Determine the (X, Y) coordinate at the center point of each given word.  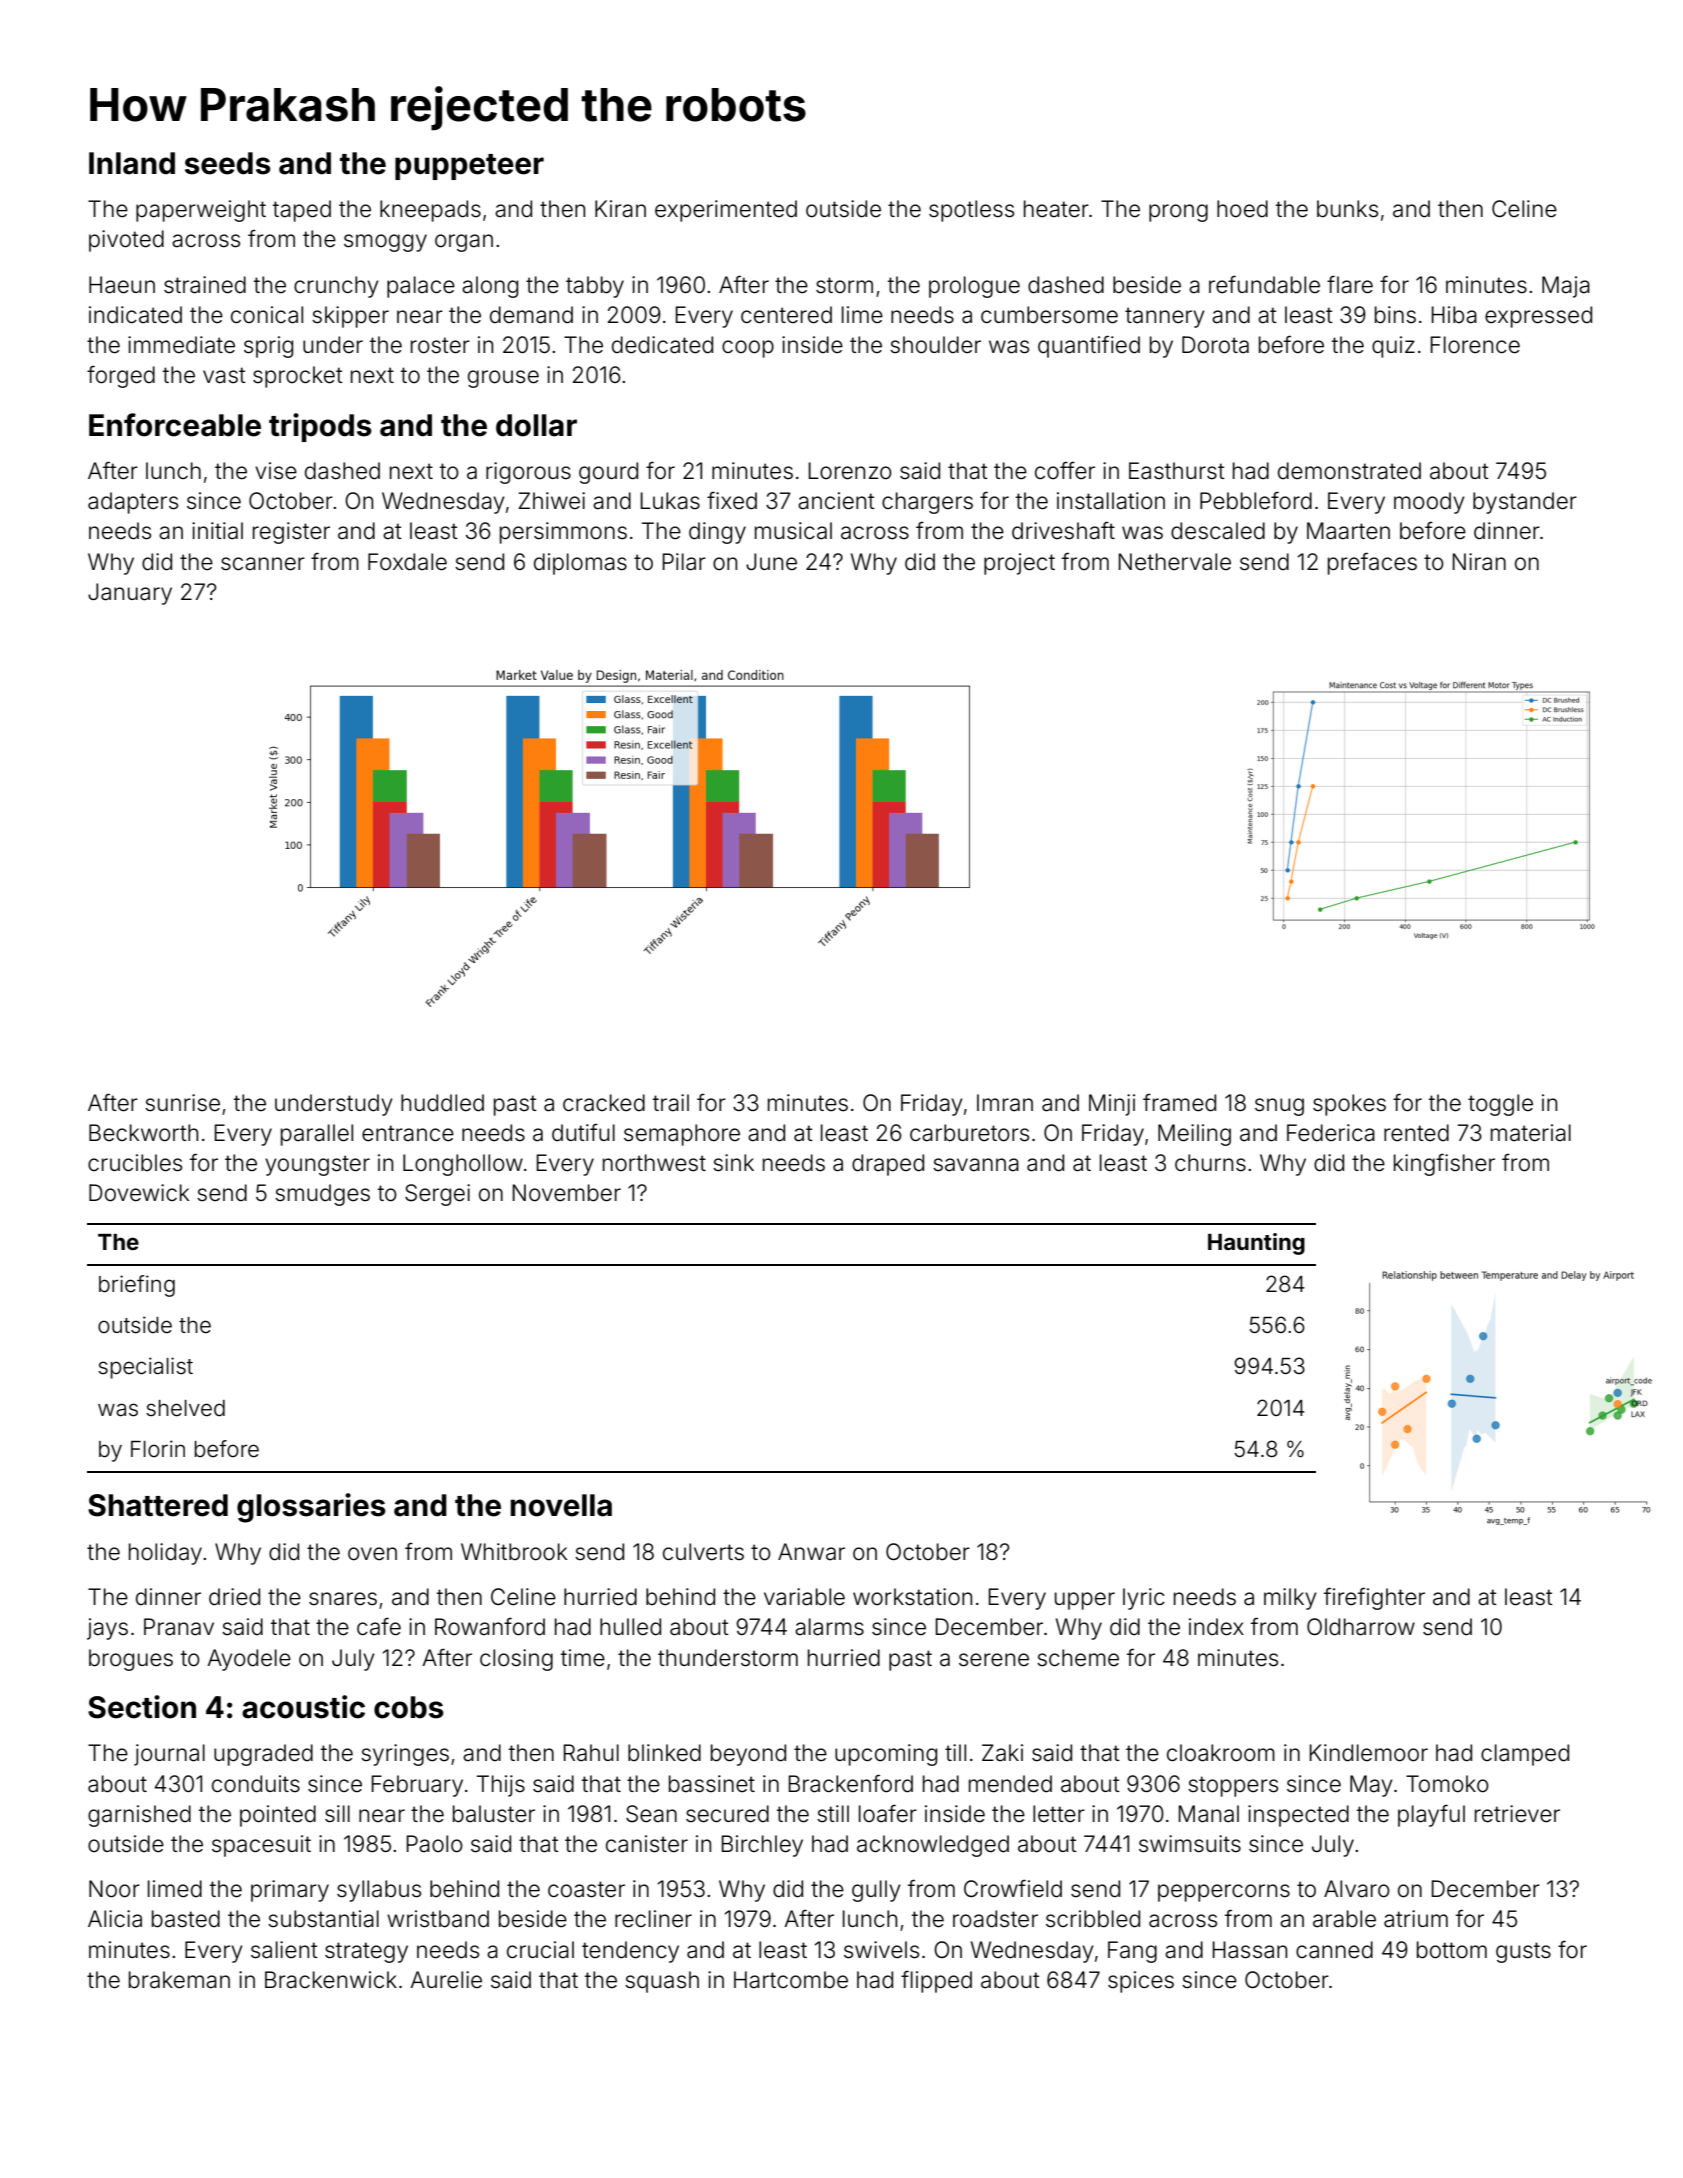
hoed (1242, 209)
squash (662, 1982)
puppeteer (469, 167)
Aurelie (446, 1980)
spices (1141, 1982)
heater (1056, 209)
